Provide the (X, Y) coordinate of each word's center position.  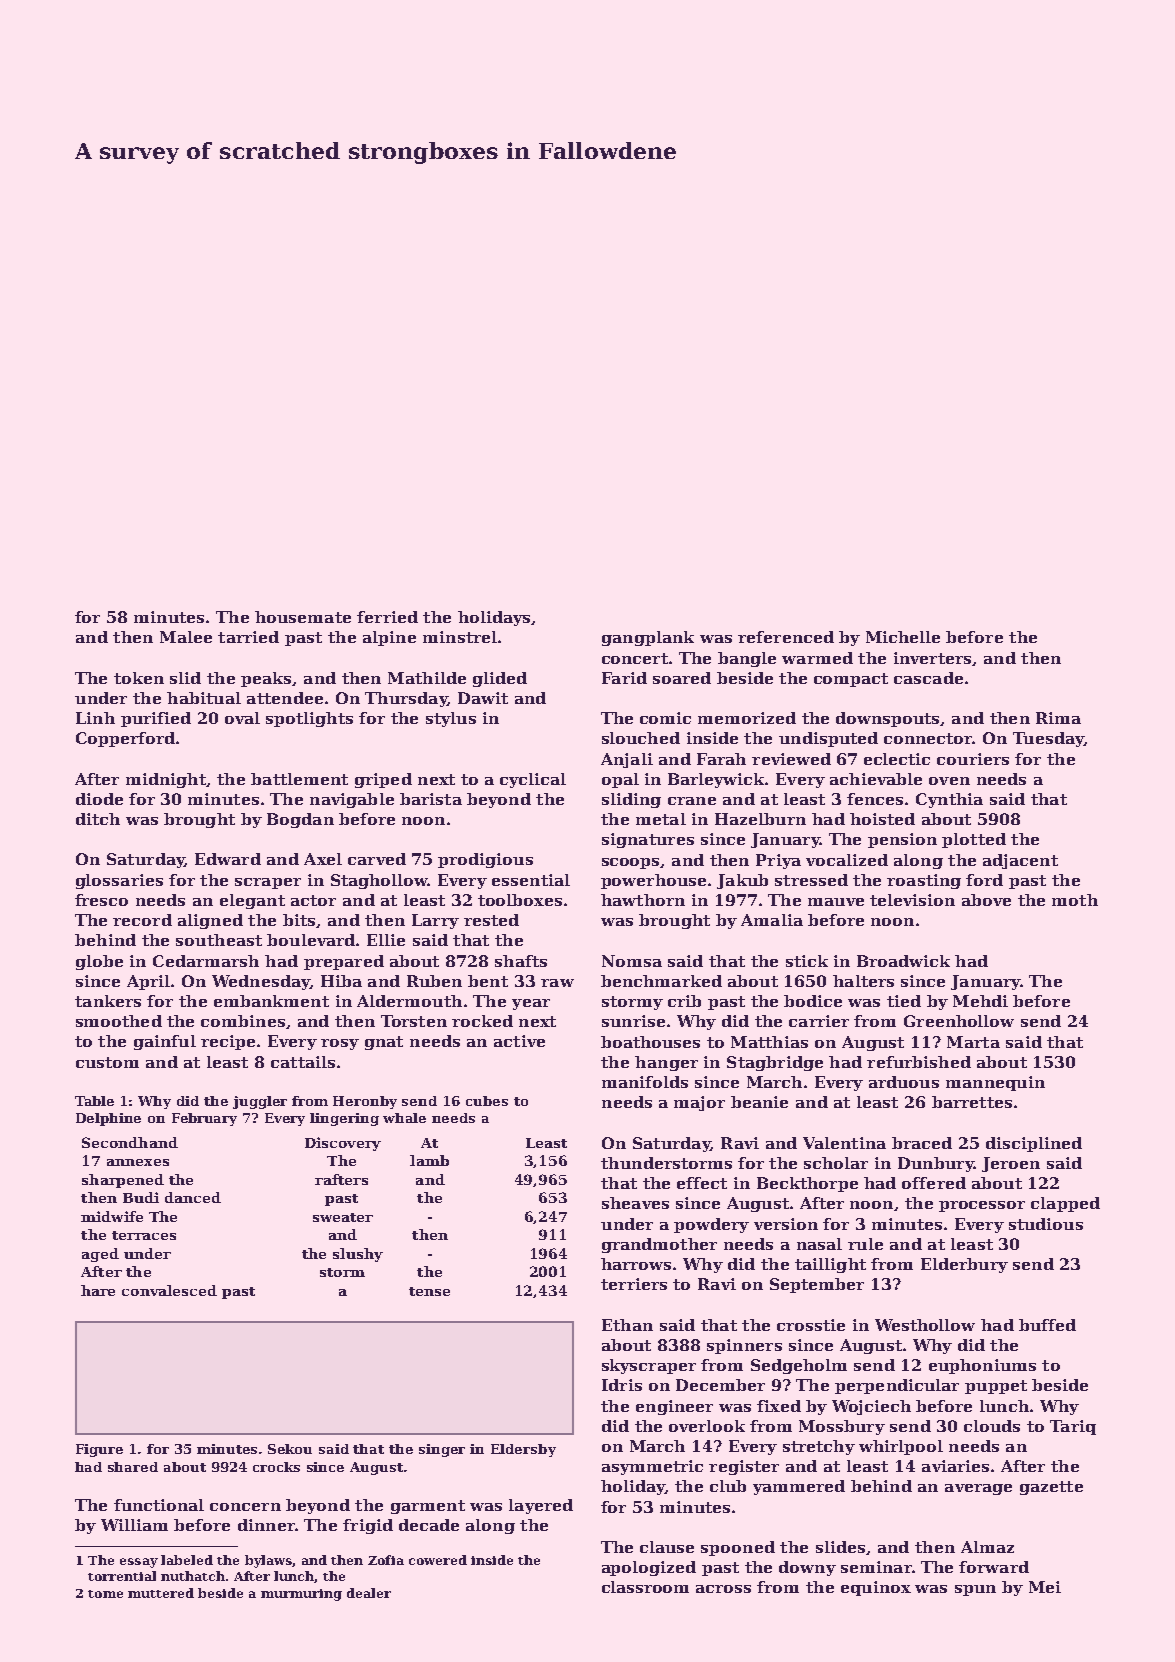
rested (491, 920)
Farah (721, 759)
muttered (161, 1593)
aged (100, 1255)
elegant (252, 901)
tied (904, 1001)
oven (949, 781)
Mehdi (980, 1001)
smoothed (119, 1021)
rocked (482, 1021)
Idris (622, 1385)
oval (242, 718)
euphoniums (982, 1366)
